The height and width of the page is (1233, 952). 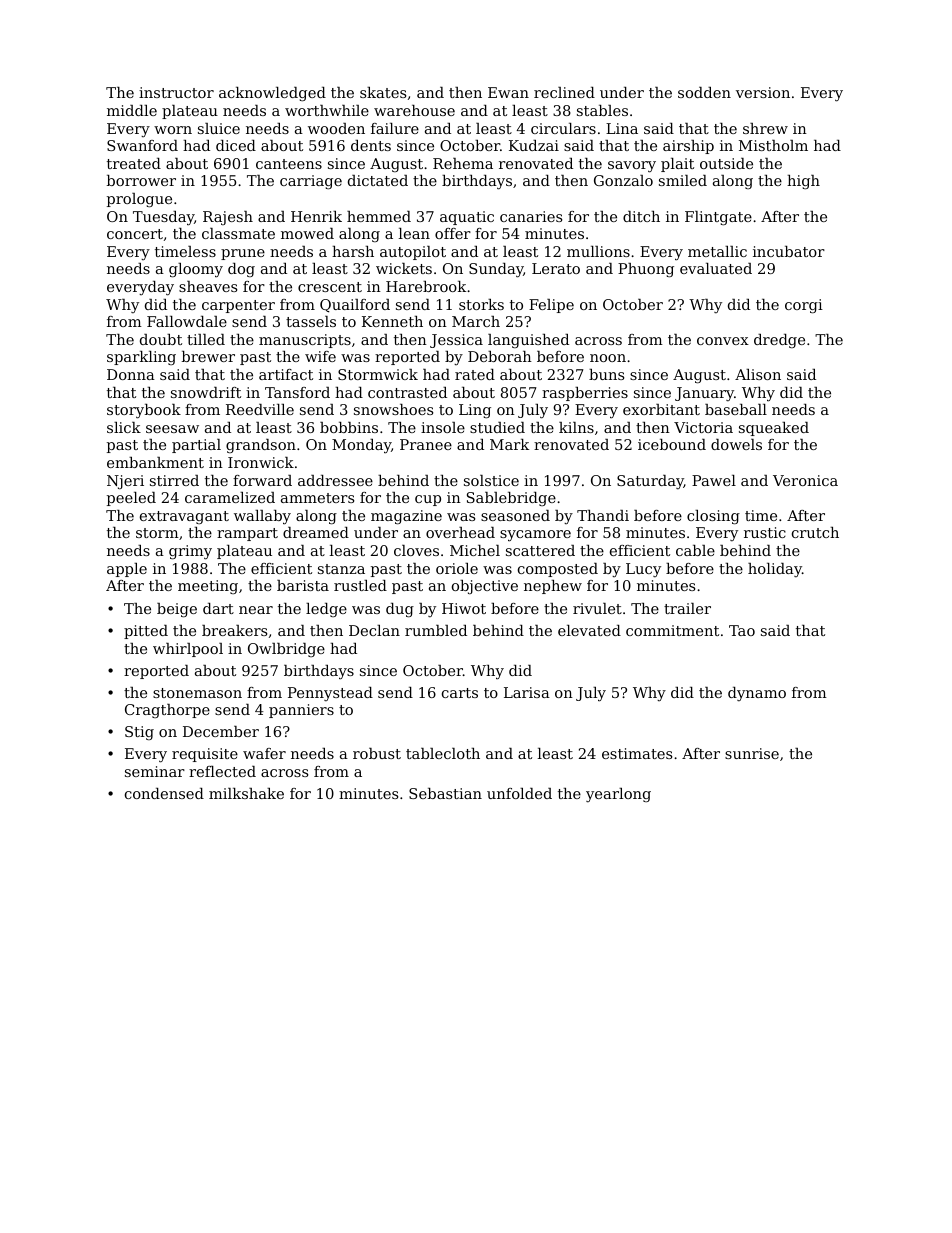 What do you see at coordinates (456, 341) in the page?
I see `Jessica` at bounding box center [456, 341].
